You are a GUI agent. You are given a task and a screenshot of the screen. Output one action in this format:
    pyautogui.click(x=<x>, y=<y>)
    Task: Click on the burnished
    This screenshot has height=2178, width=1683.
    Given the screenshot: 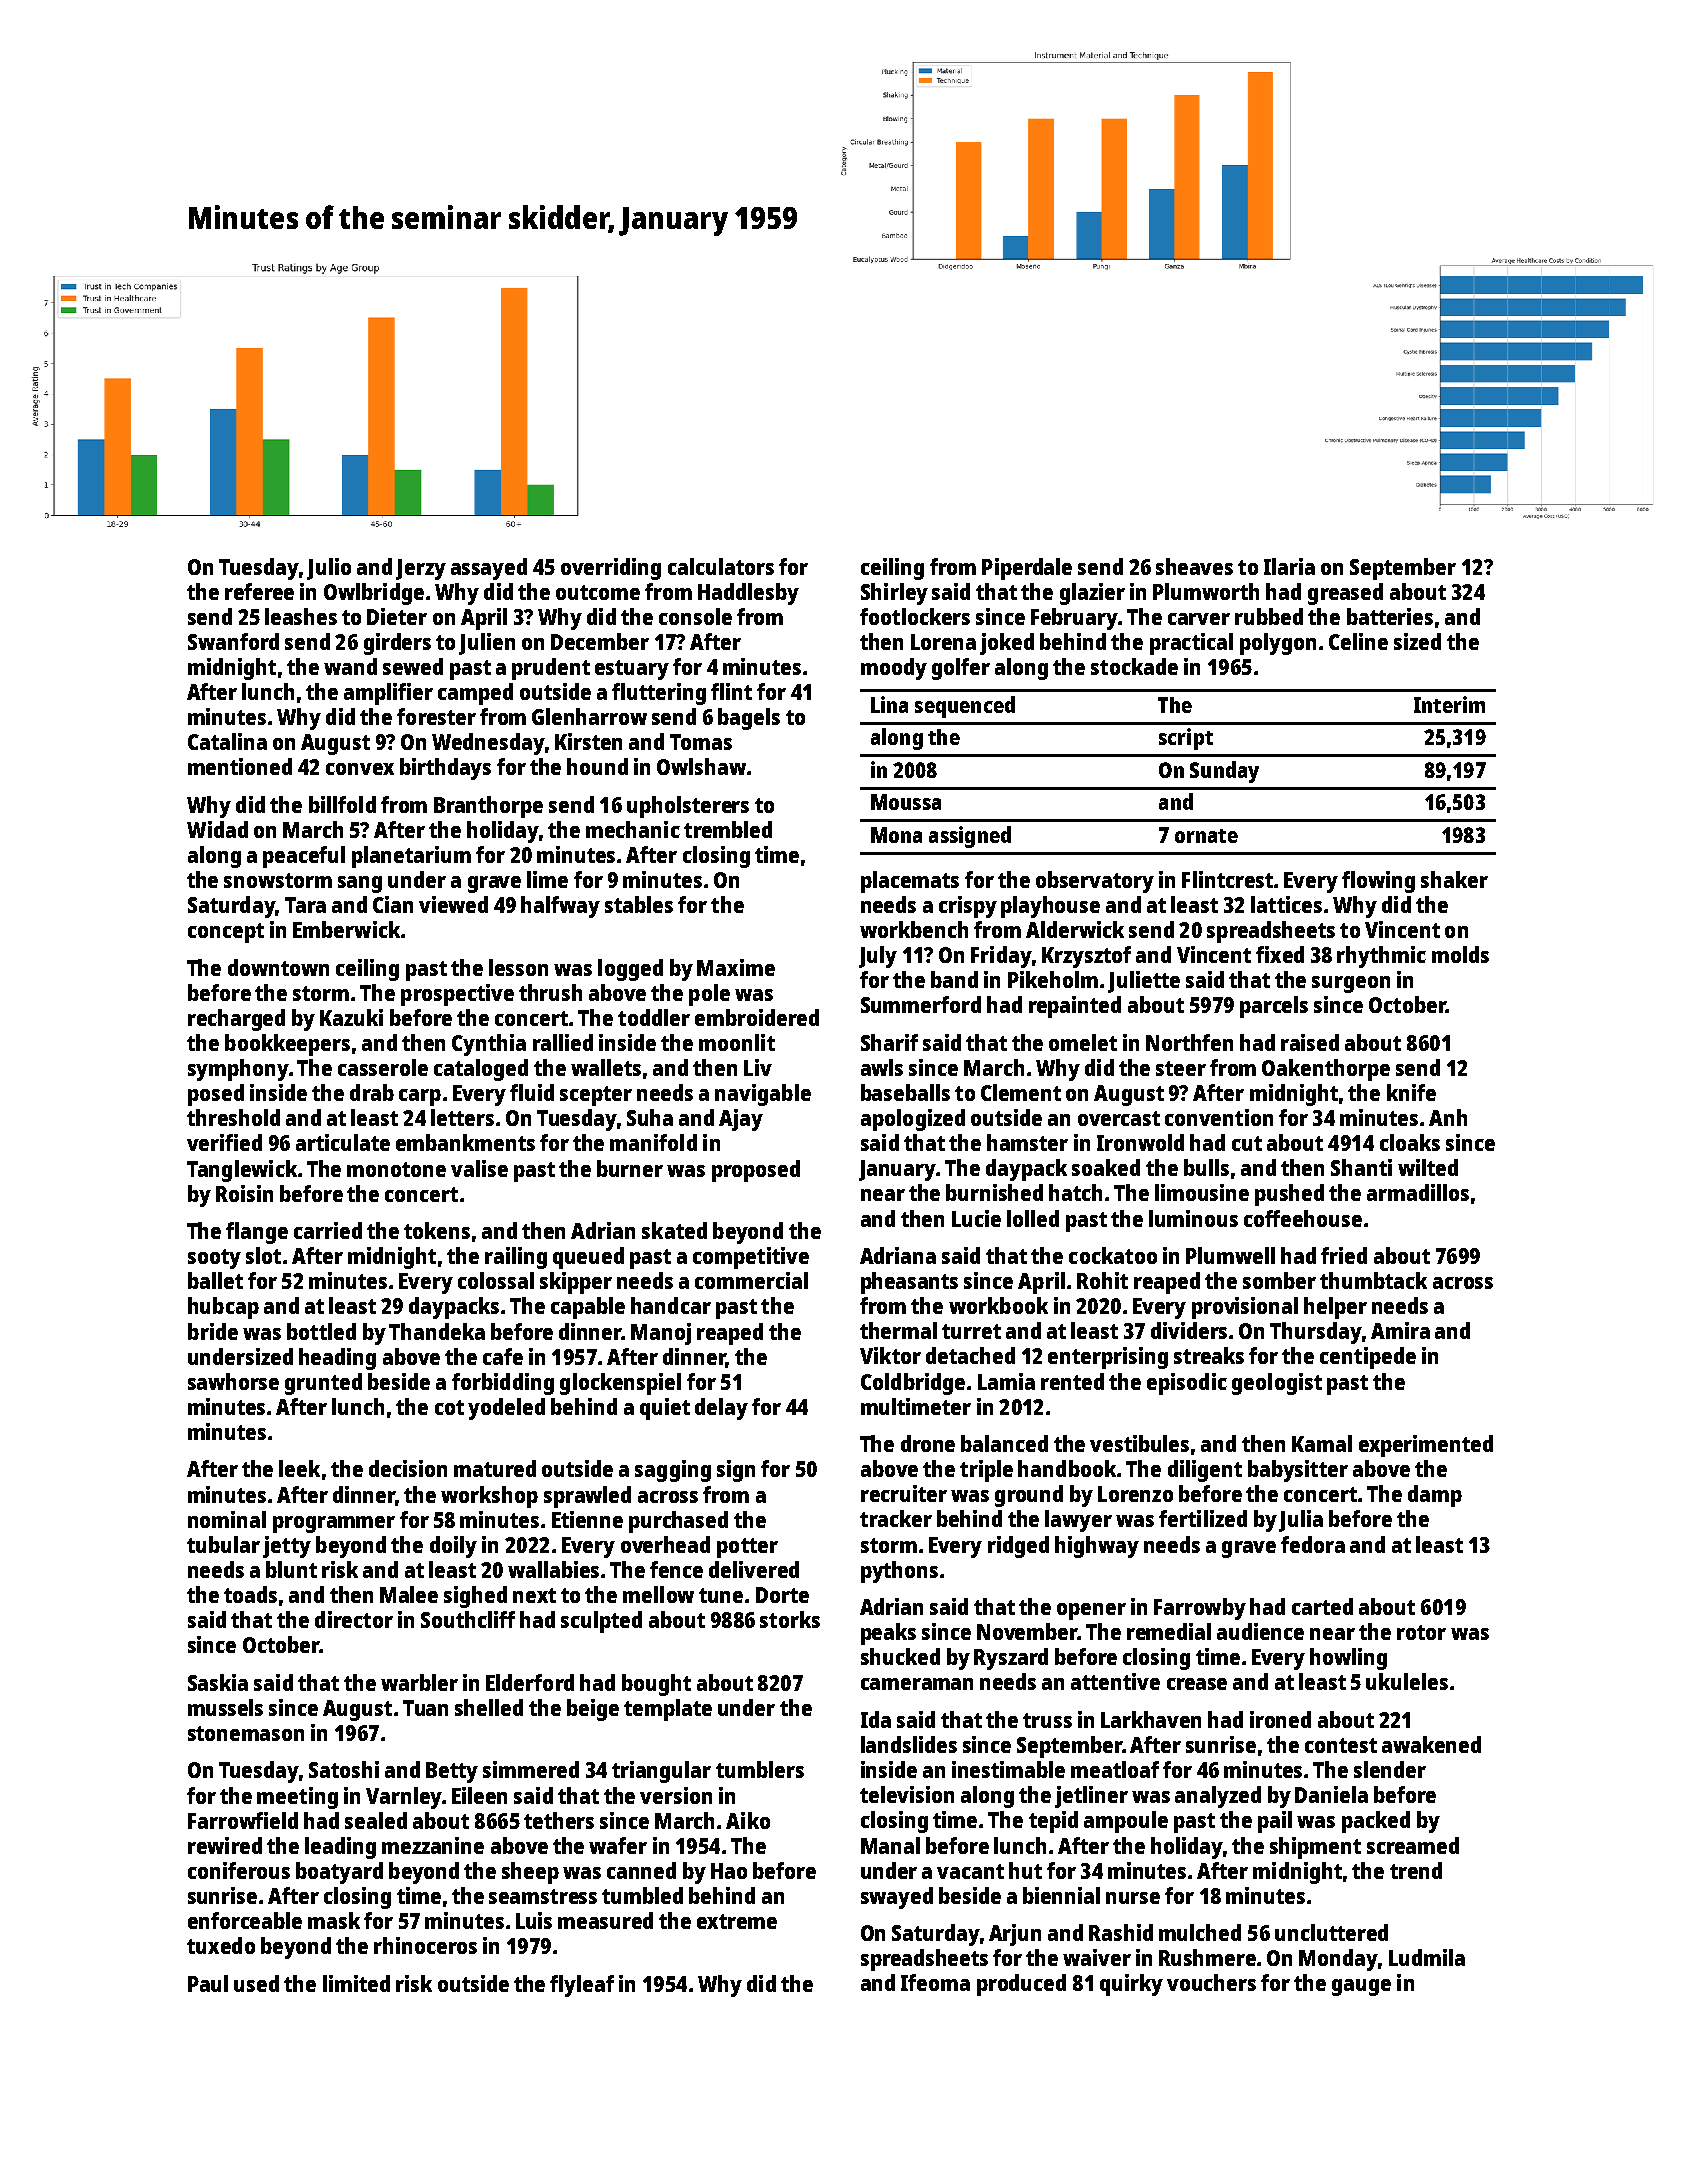 What is the action you would take?
    pyautogui.click(x=994, y=1192)
